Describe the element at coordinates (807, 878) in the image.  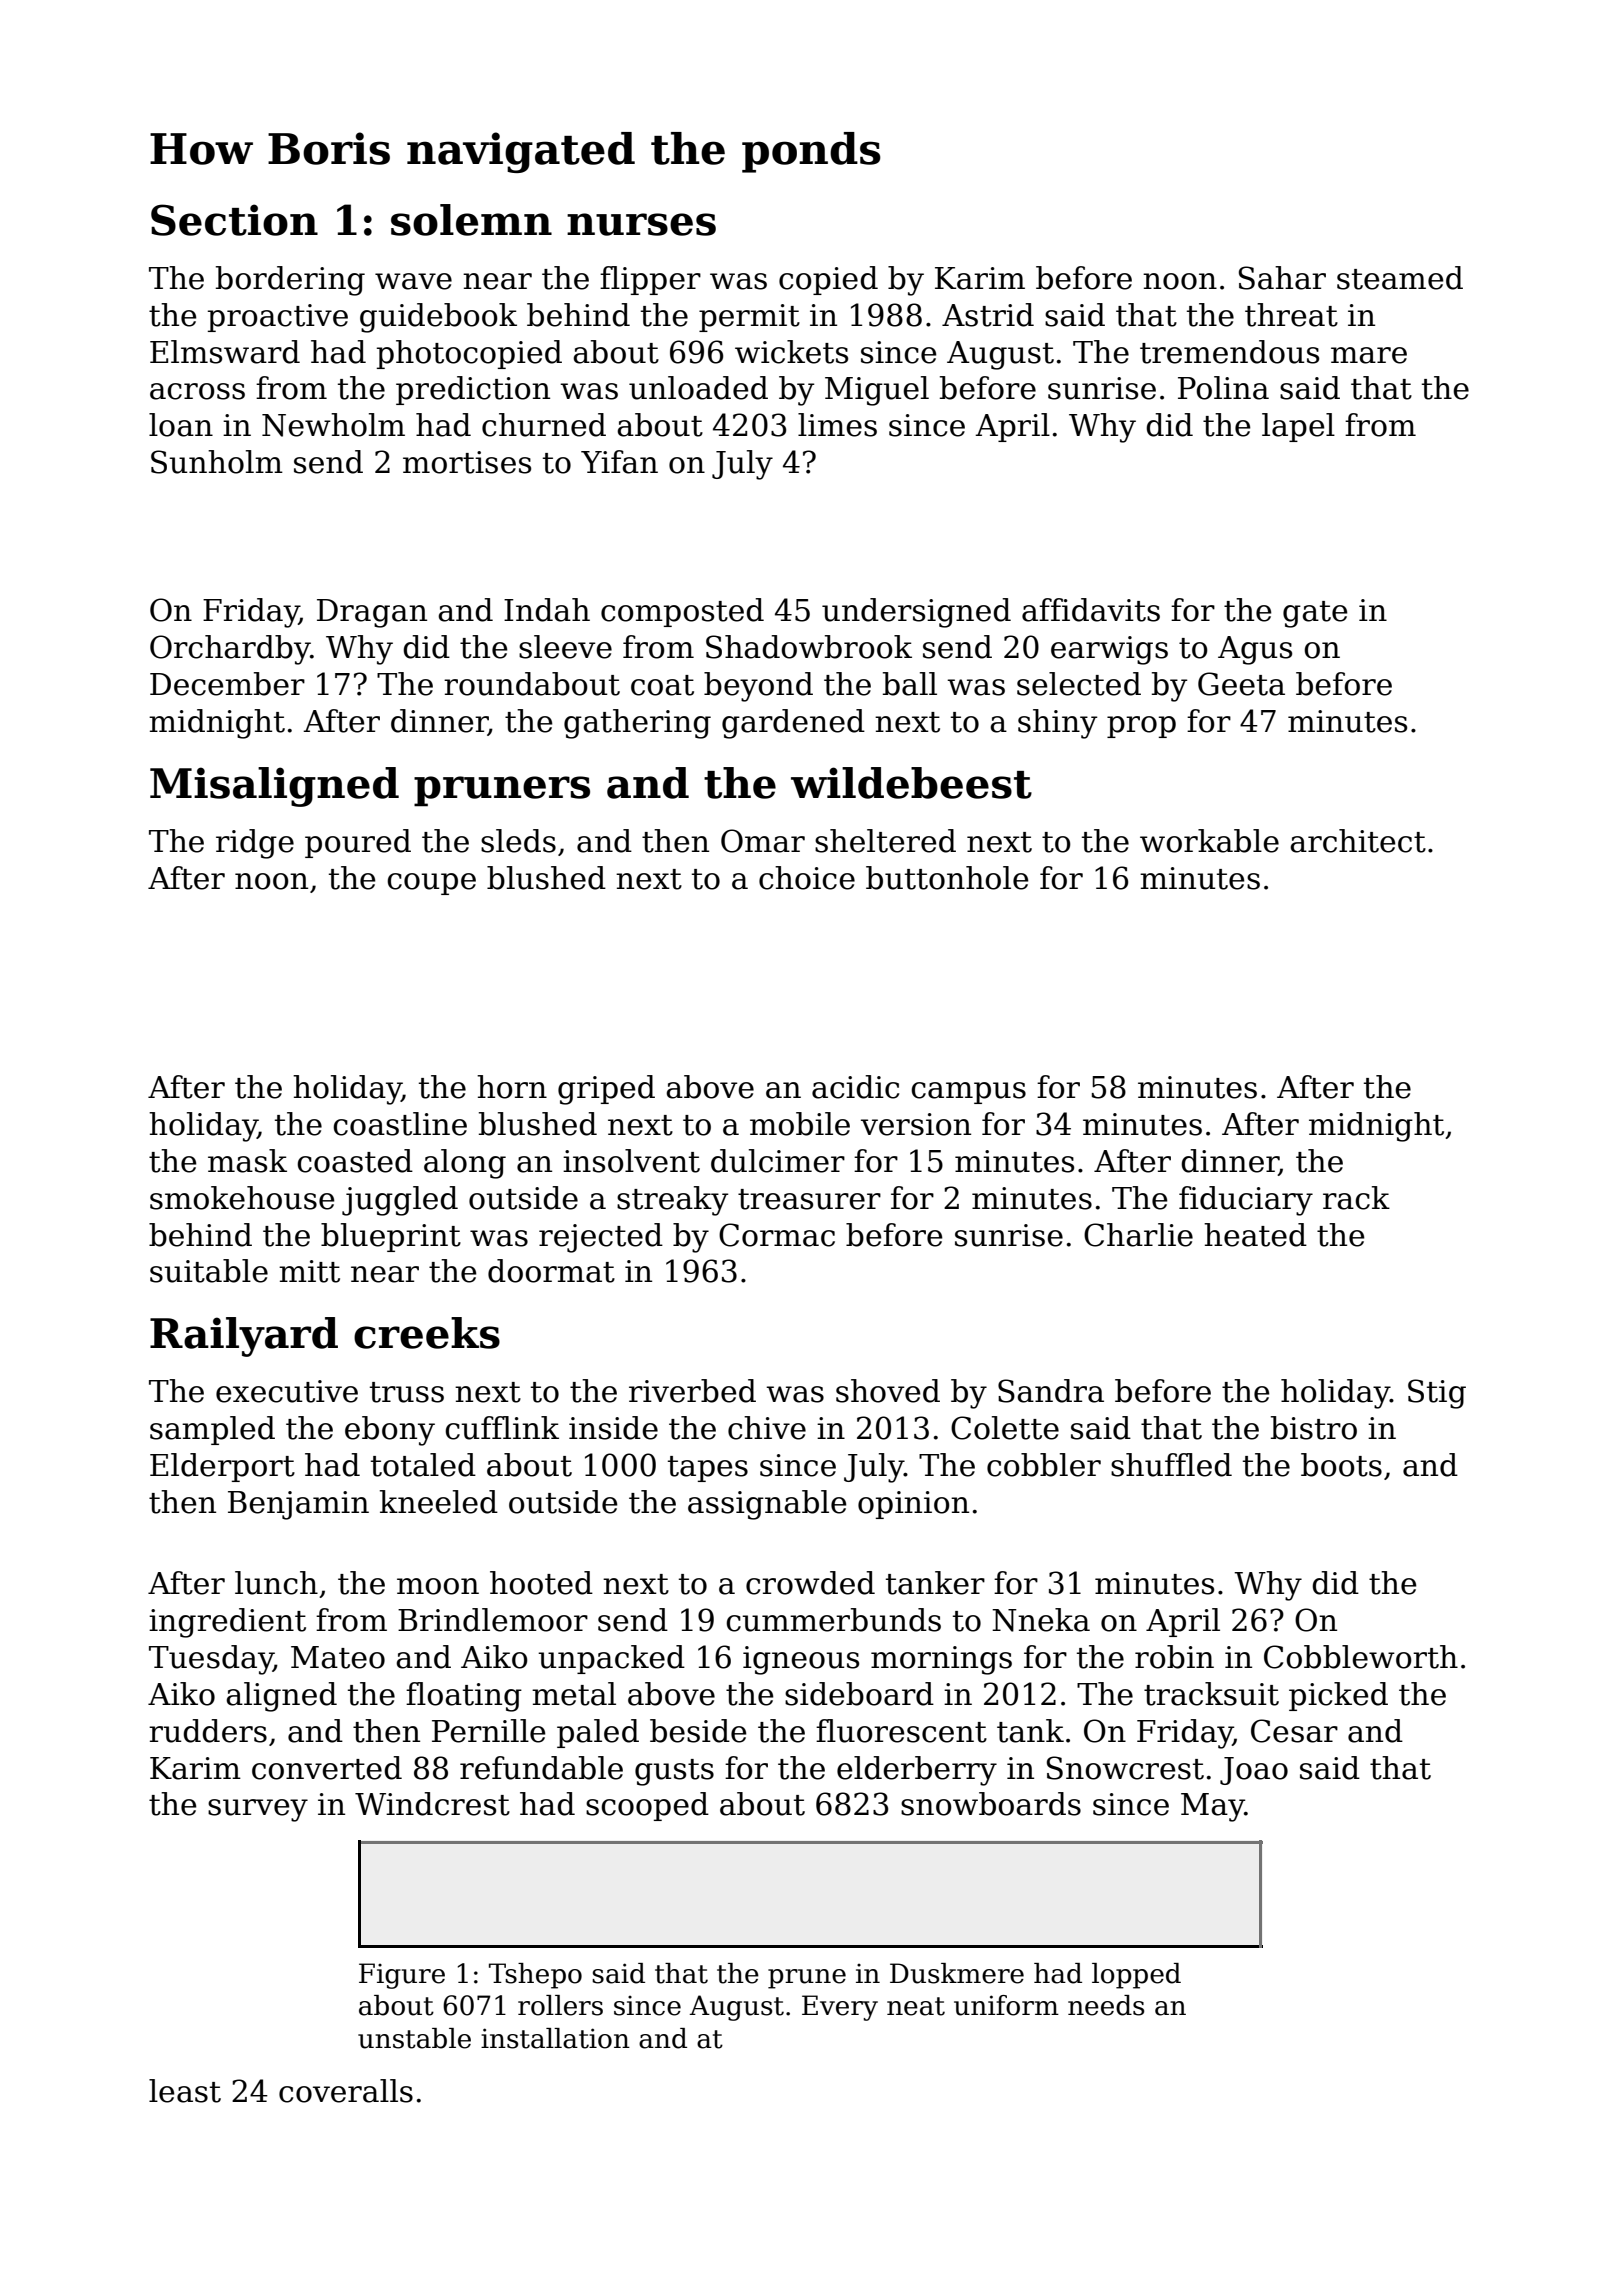
I see `choice` at that location.
